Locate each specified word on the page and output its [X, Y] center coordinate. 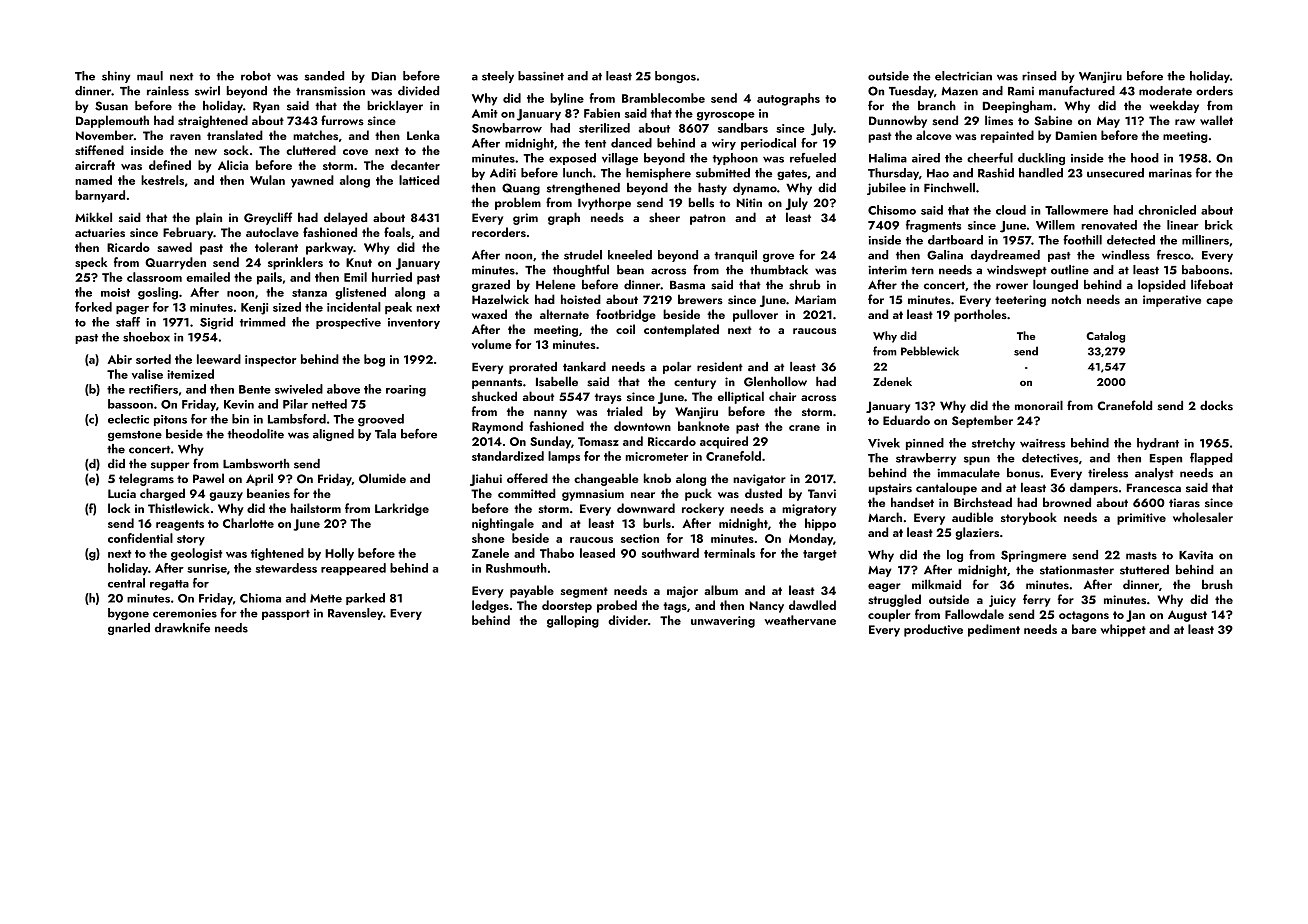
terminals [729, 553]
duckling [1041, 159]
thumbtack [779, 270]
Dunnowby [898, 121]
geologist [196, 554]
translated [235, 135]
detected [1131, 240]
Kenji [254, 309]
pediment [994, 630]
